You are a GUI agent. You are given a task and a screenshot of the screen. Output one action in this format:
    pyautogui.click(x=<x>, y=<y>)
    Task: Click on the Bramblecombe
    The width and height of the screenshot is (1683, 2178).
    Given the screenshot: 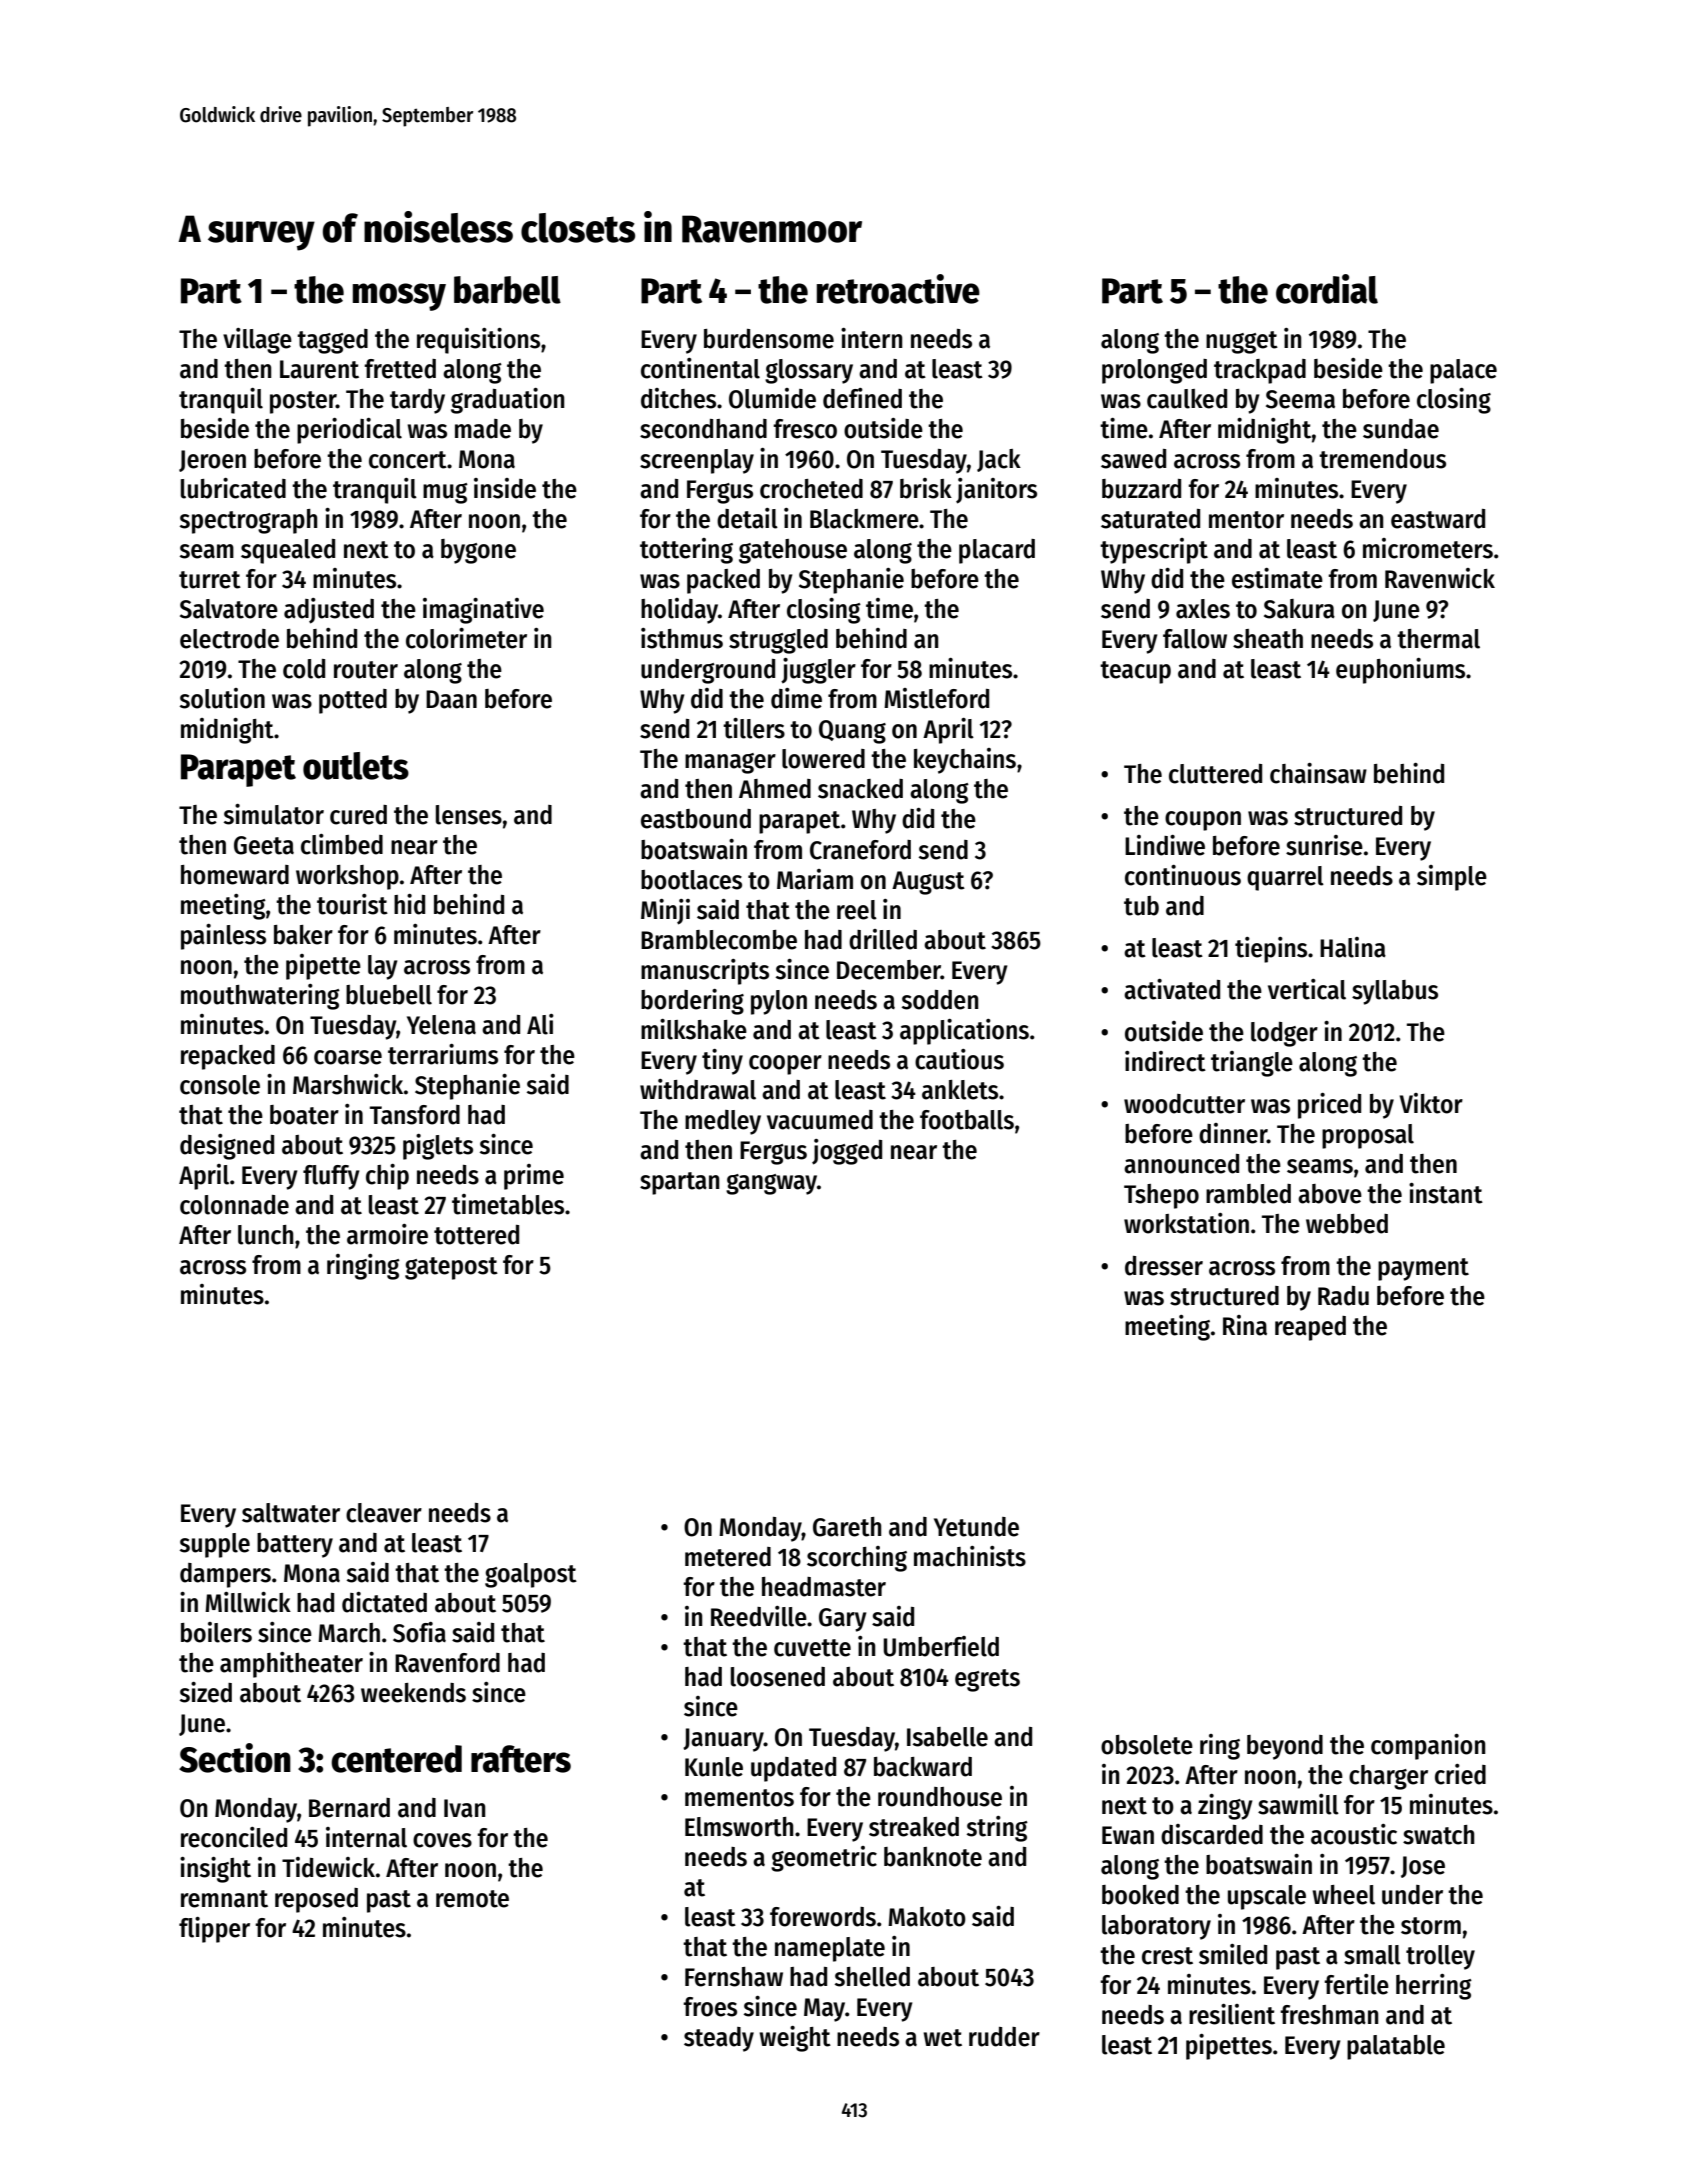 What is the action you would take?
    pyautogui.click(x=719, y=940)
